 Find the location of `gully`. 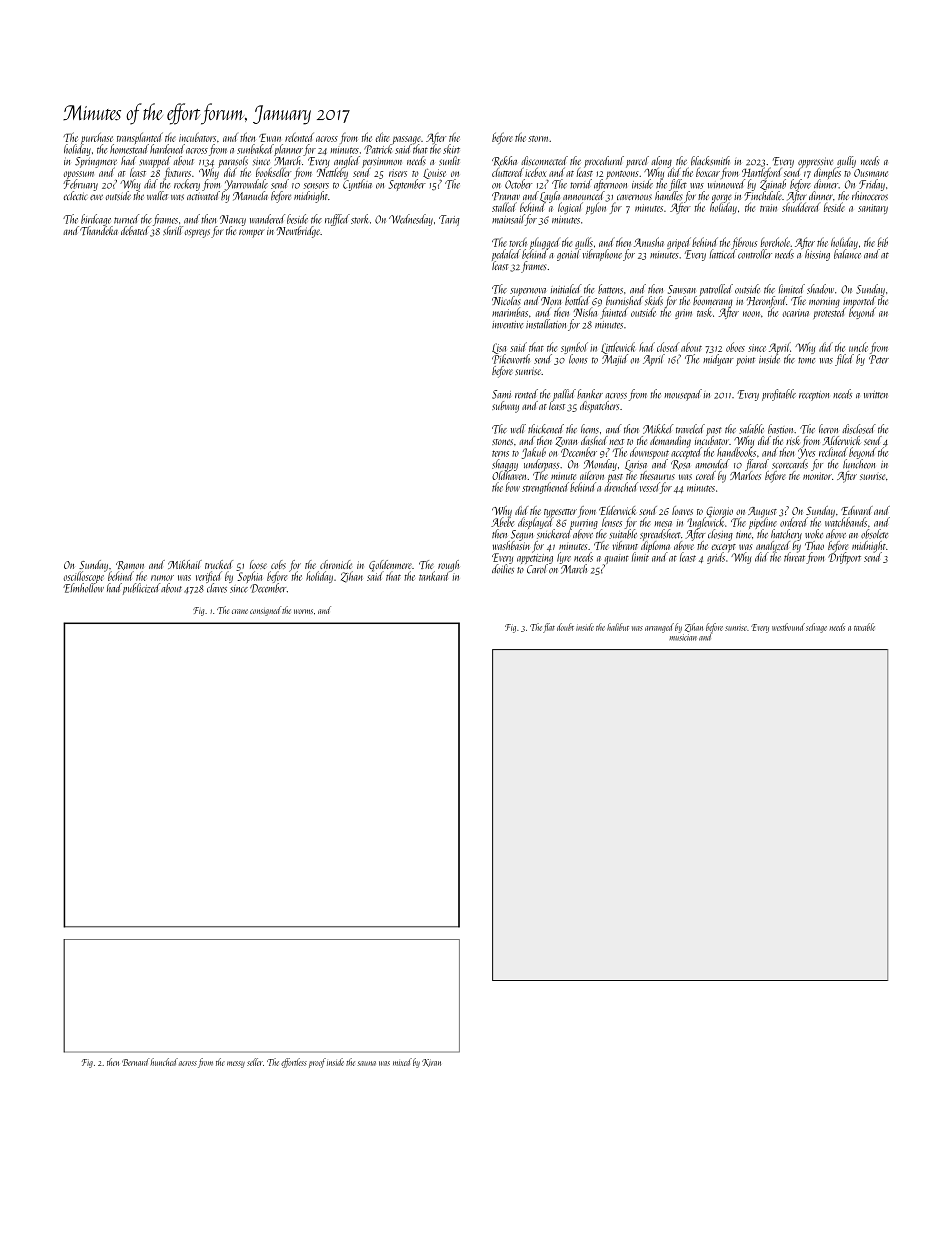

gully is located at coordinates (846, 162).
